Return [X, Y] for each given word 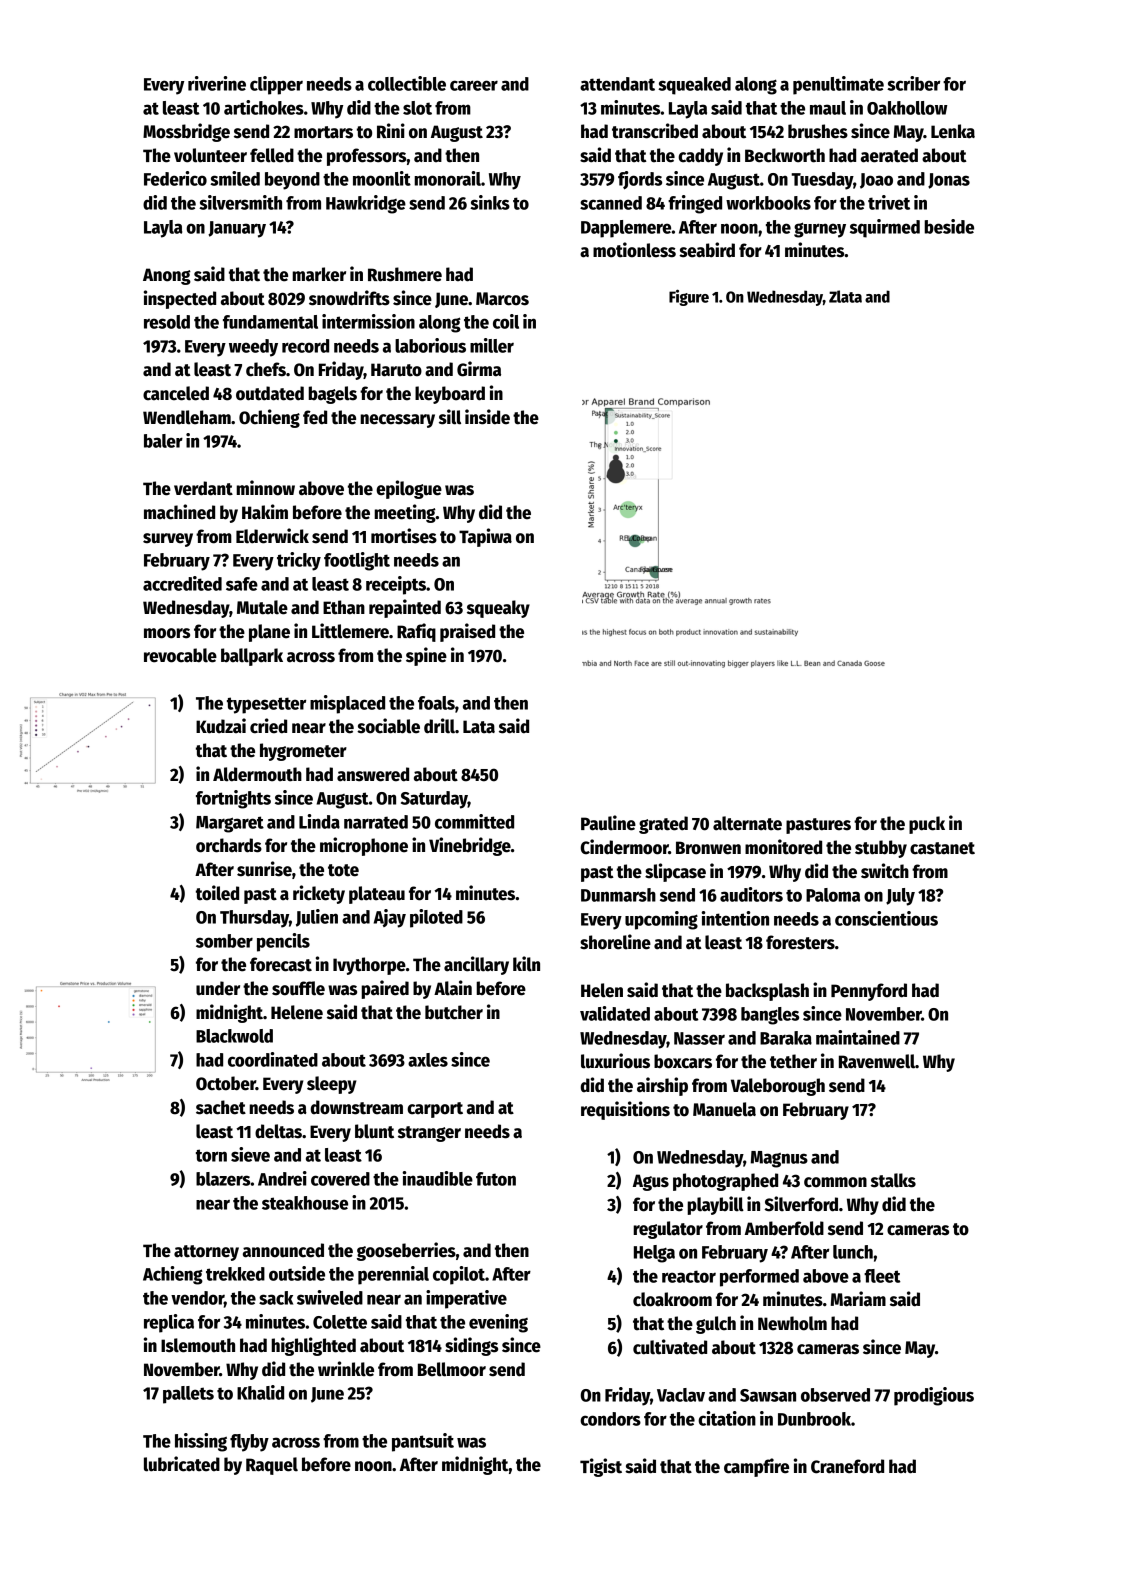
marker [319, 274]
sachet [221, 1107]
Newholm [792, 1323]
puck [927, 825]
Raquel [272, 1466]
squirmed [885, 228]
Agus [651, 1182]
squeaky [498, 609]
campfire [756, 1467]
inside [487, 417]
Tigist [601, 1467]
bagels [332, 395]
